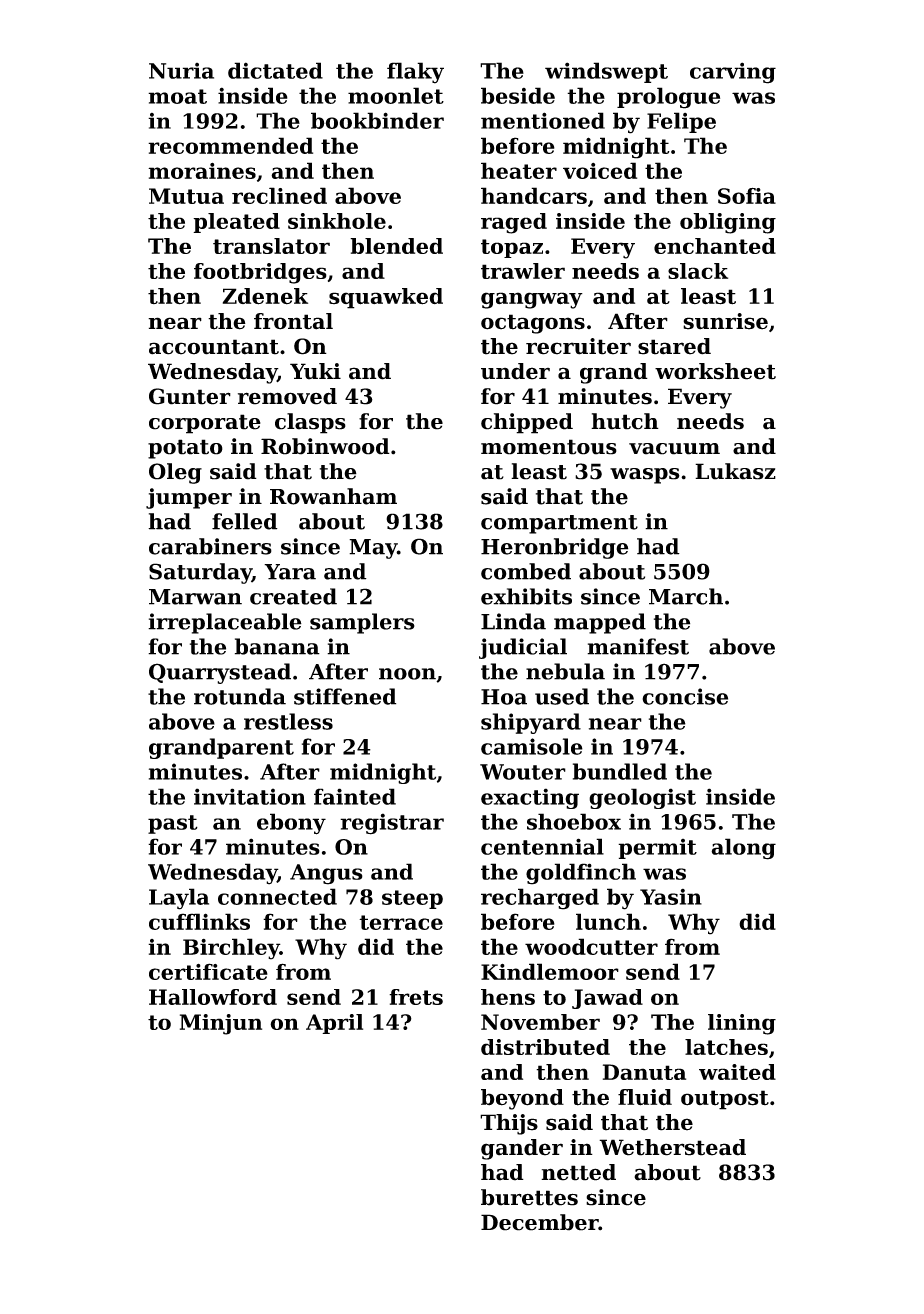  What do you see at coordinates (221, 1024) in the image?
I see `Minjun` at bounding box center [221, 1024].
